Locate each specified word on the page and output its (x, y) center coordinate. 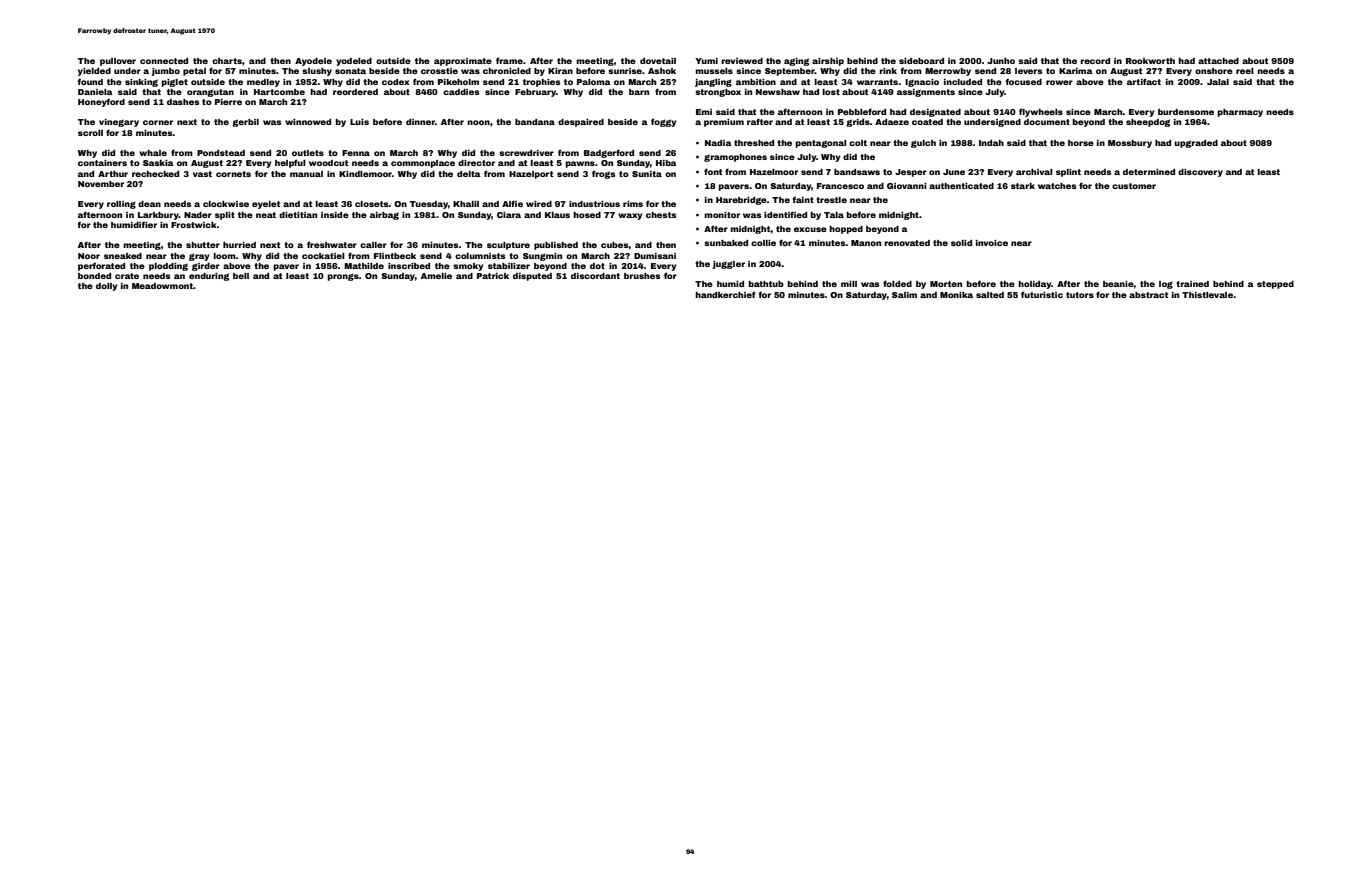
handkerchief (725, 294)
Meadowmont (162, 286)
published (556, 246)
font (713, 171)
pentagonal (821, 144)
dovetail (658, 61)
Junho (1001, 61)
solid (961, 243)
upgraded (1196, 144)
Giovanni (907, 186)
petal (194, 72)
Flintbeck (395, 256)
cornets (233, 174)
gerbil (245, 123)
